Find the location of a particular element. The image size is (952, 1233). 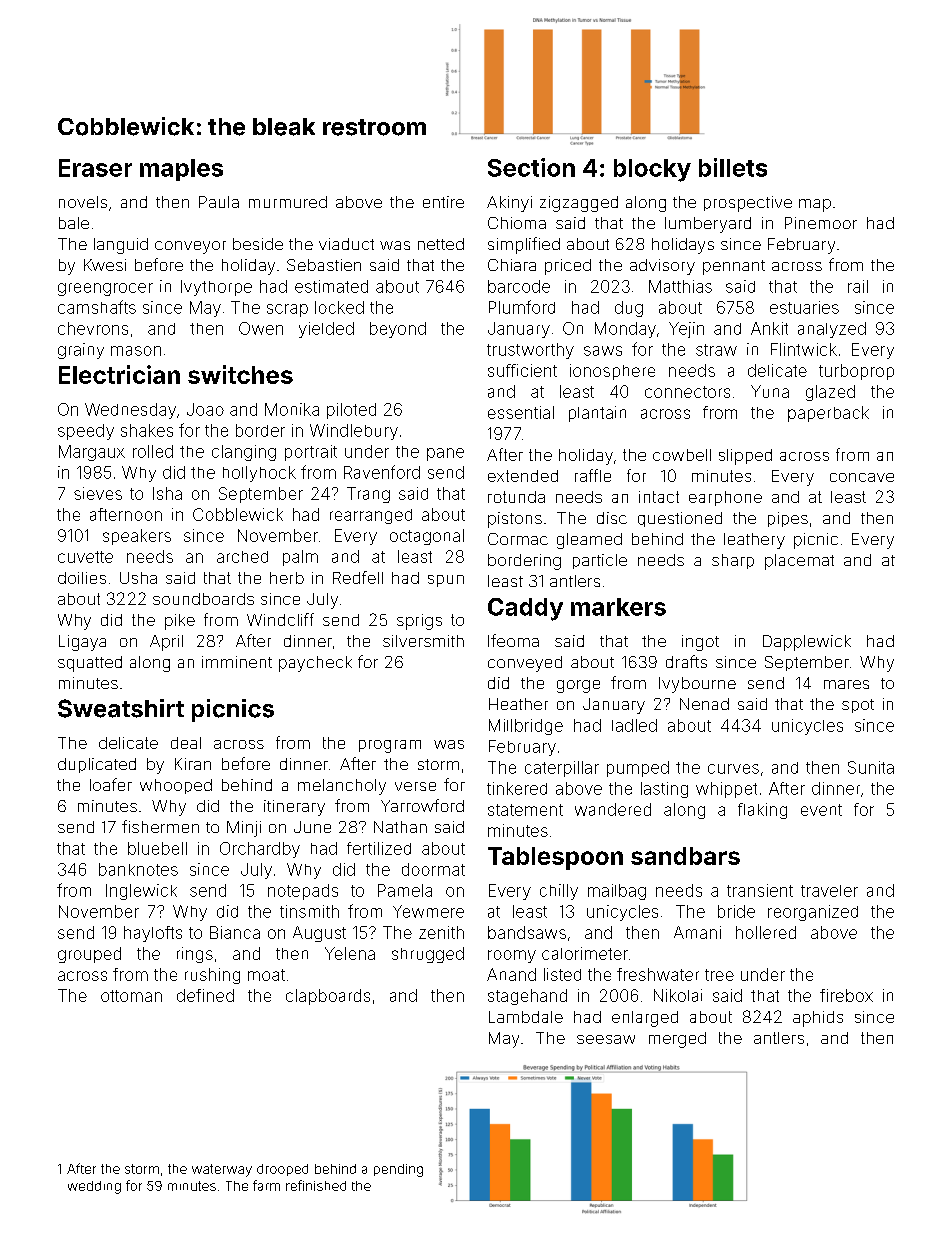

arched is located at coordinates (242, 557).
